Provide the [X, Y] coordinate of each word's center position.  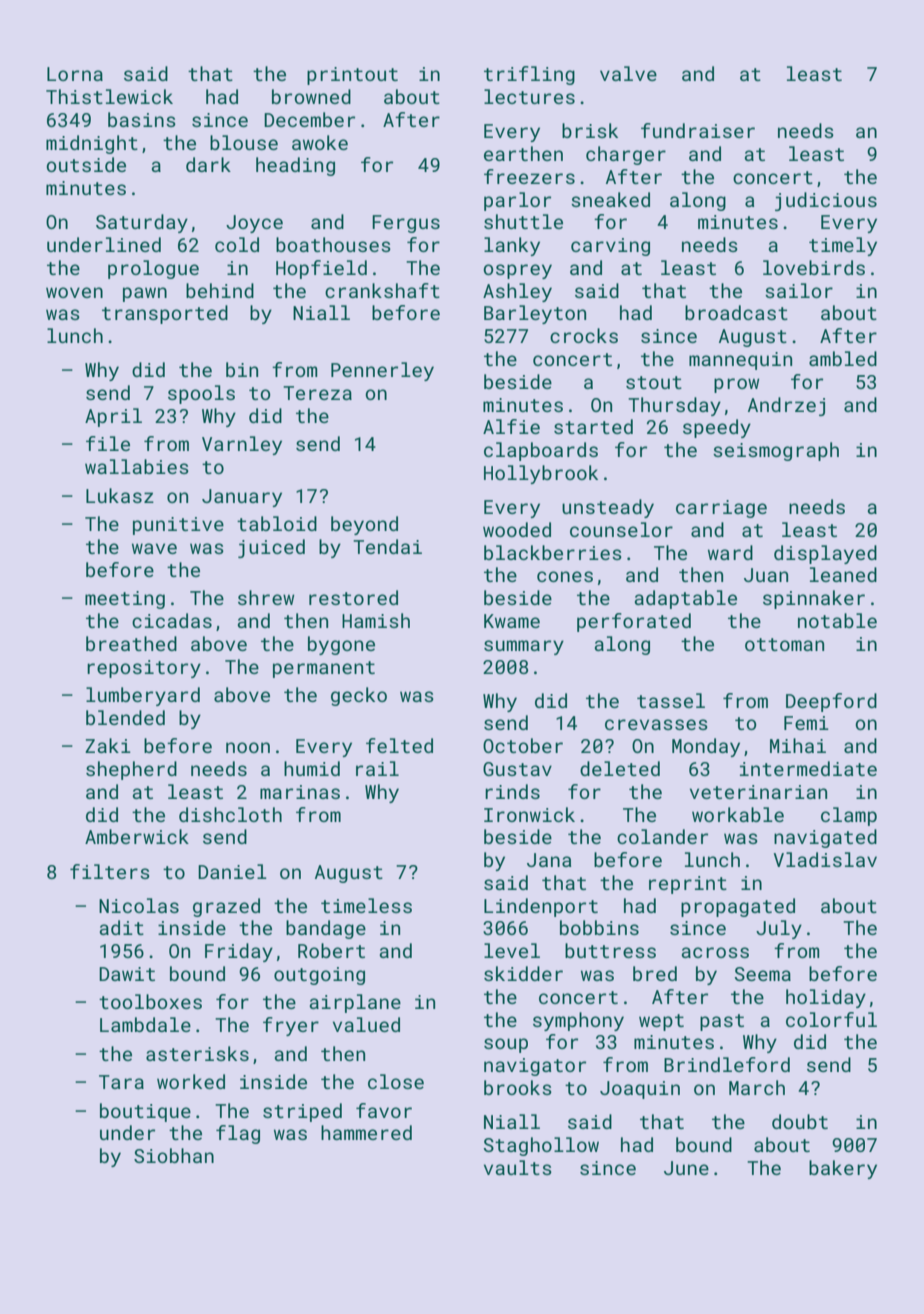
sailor [799, 290]
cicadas [172, 620]
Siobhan [174, 1155]
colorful [831, 1019]
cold [237, 244]
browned [311, 96]
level [512, 950]
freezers [529, 176]
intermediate [808, 768]
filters [110, 871]
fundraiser [698, 130]
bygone [341, 645]
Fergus [406, 224]
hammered [366, 1132]
